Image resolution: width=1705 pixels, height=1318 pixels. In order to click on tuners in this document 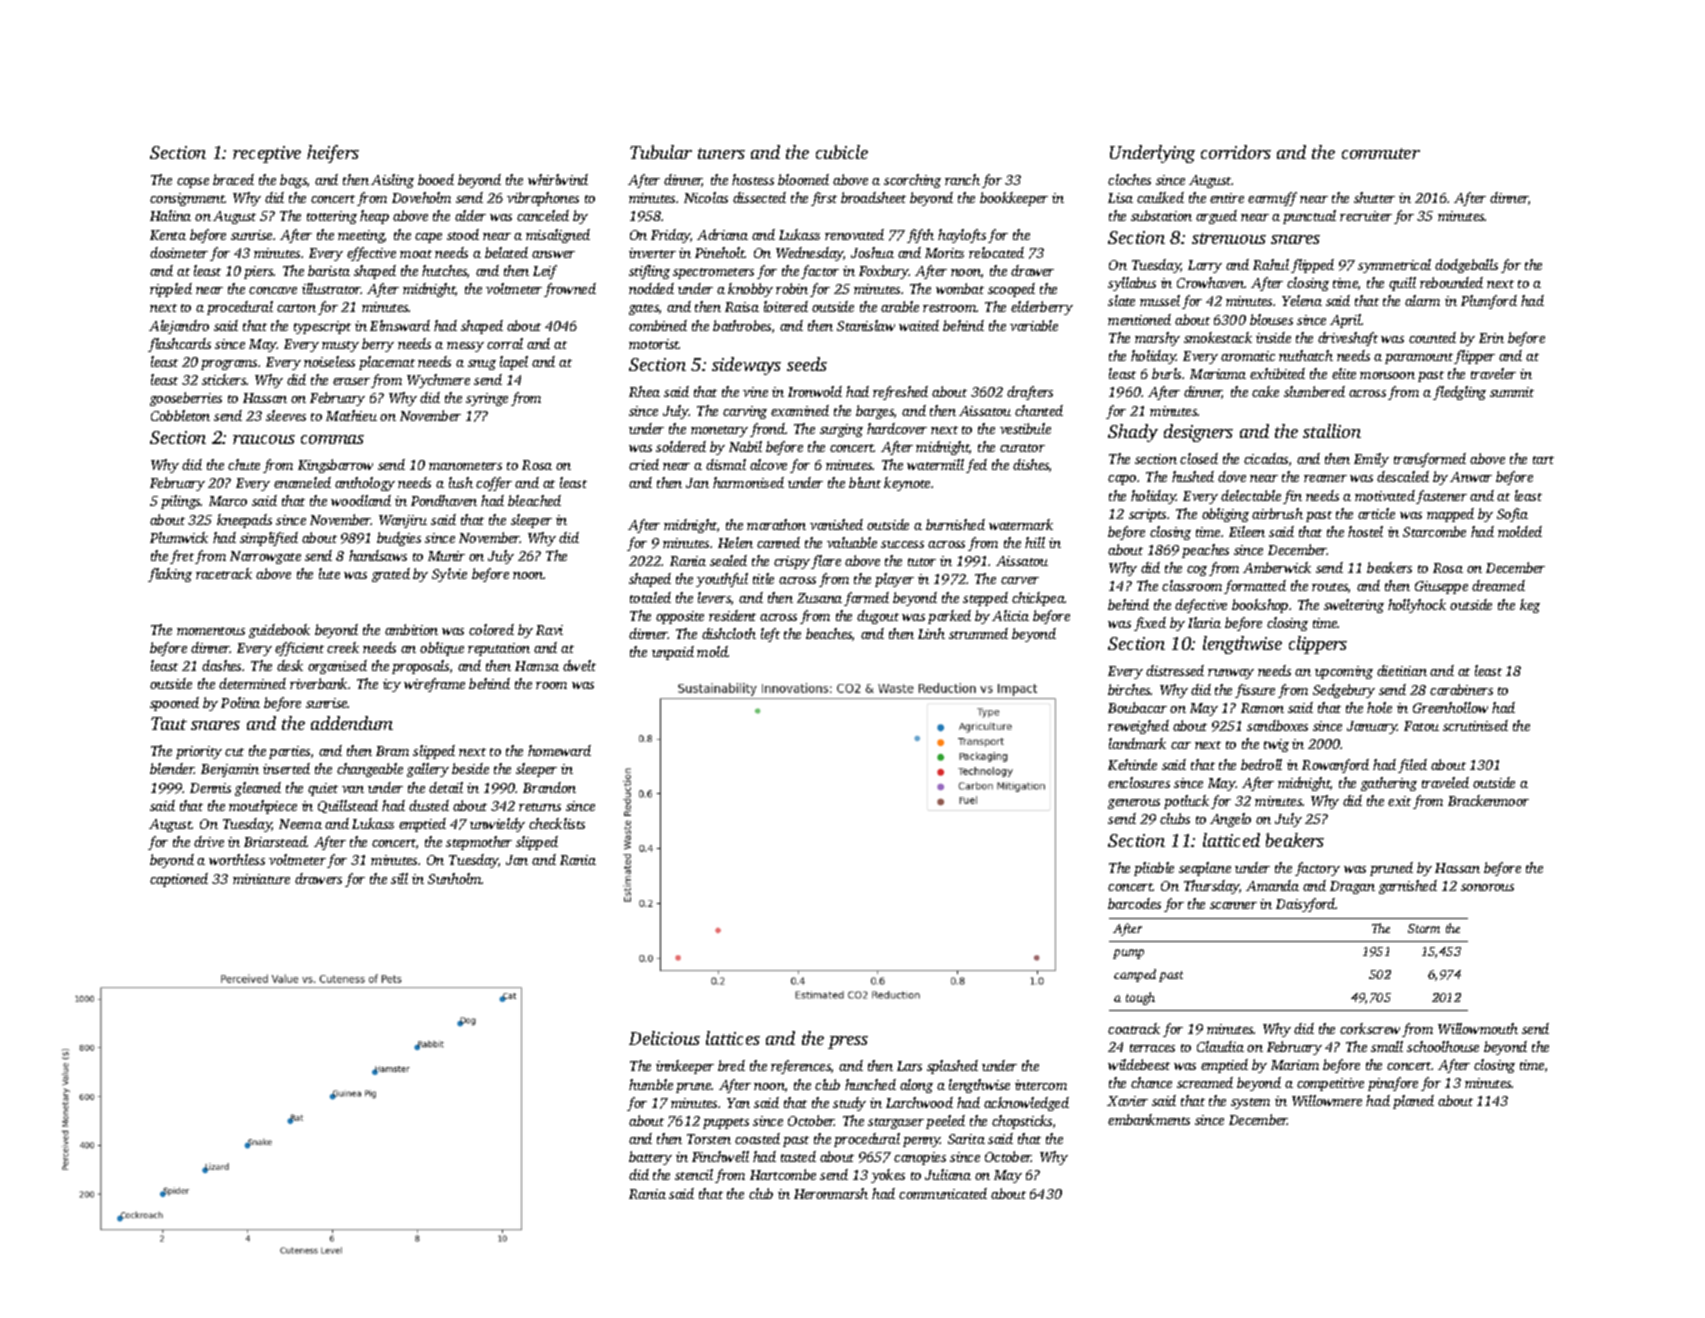, I will do `click(721, 153)`.
